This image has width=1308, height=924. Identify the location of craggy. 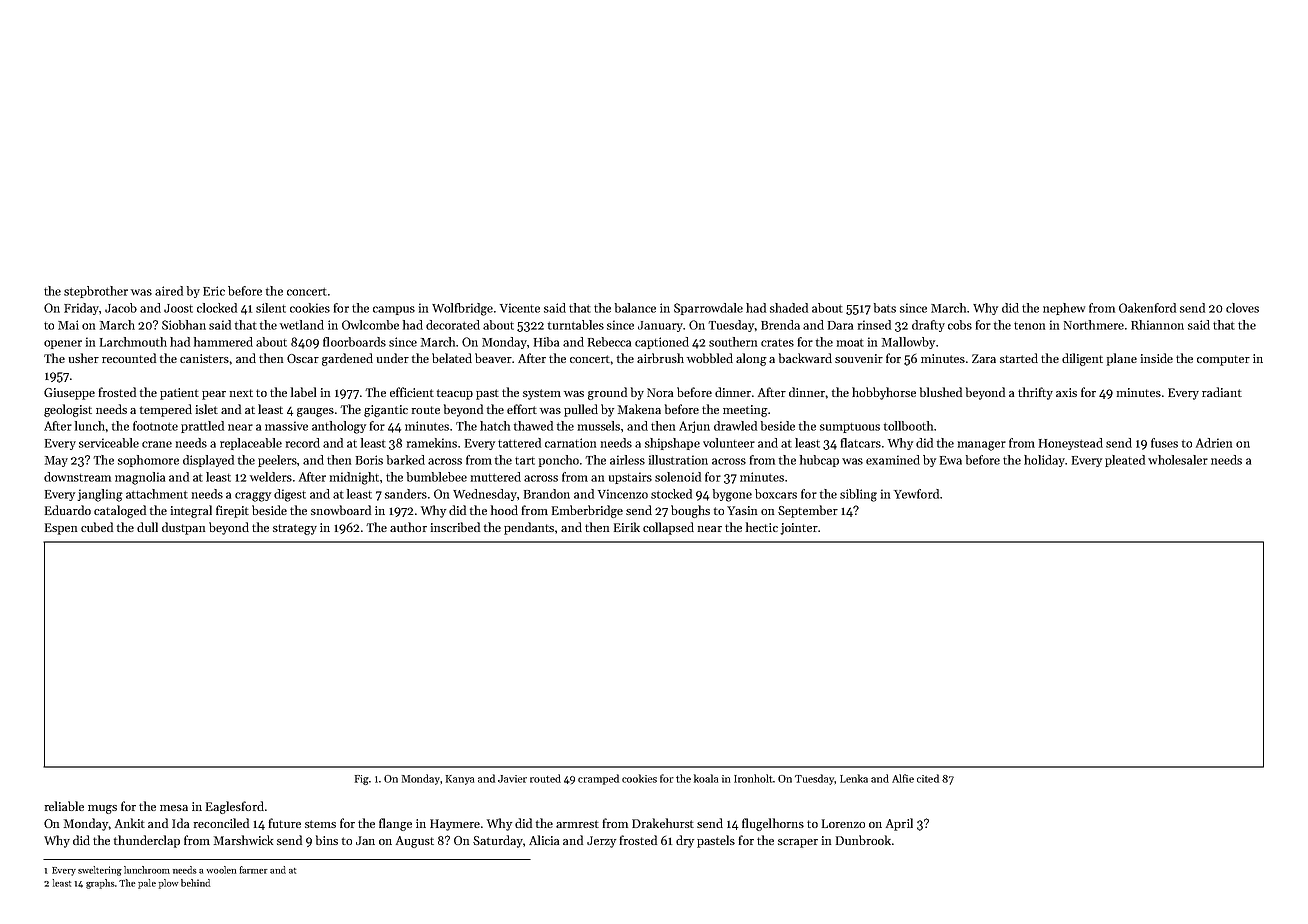
(253, 497).
